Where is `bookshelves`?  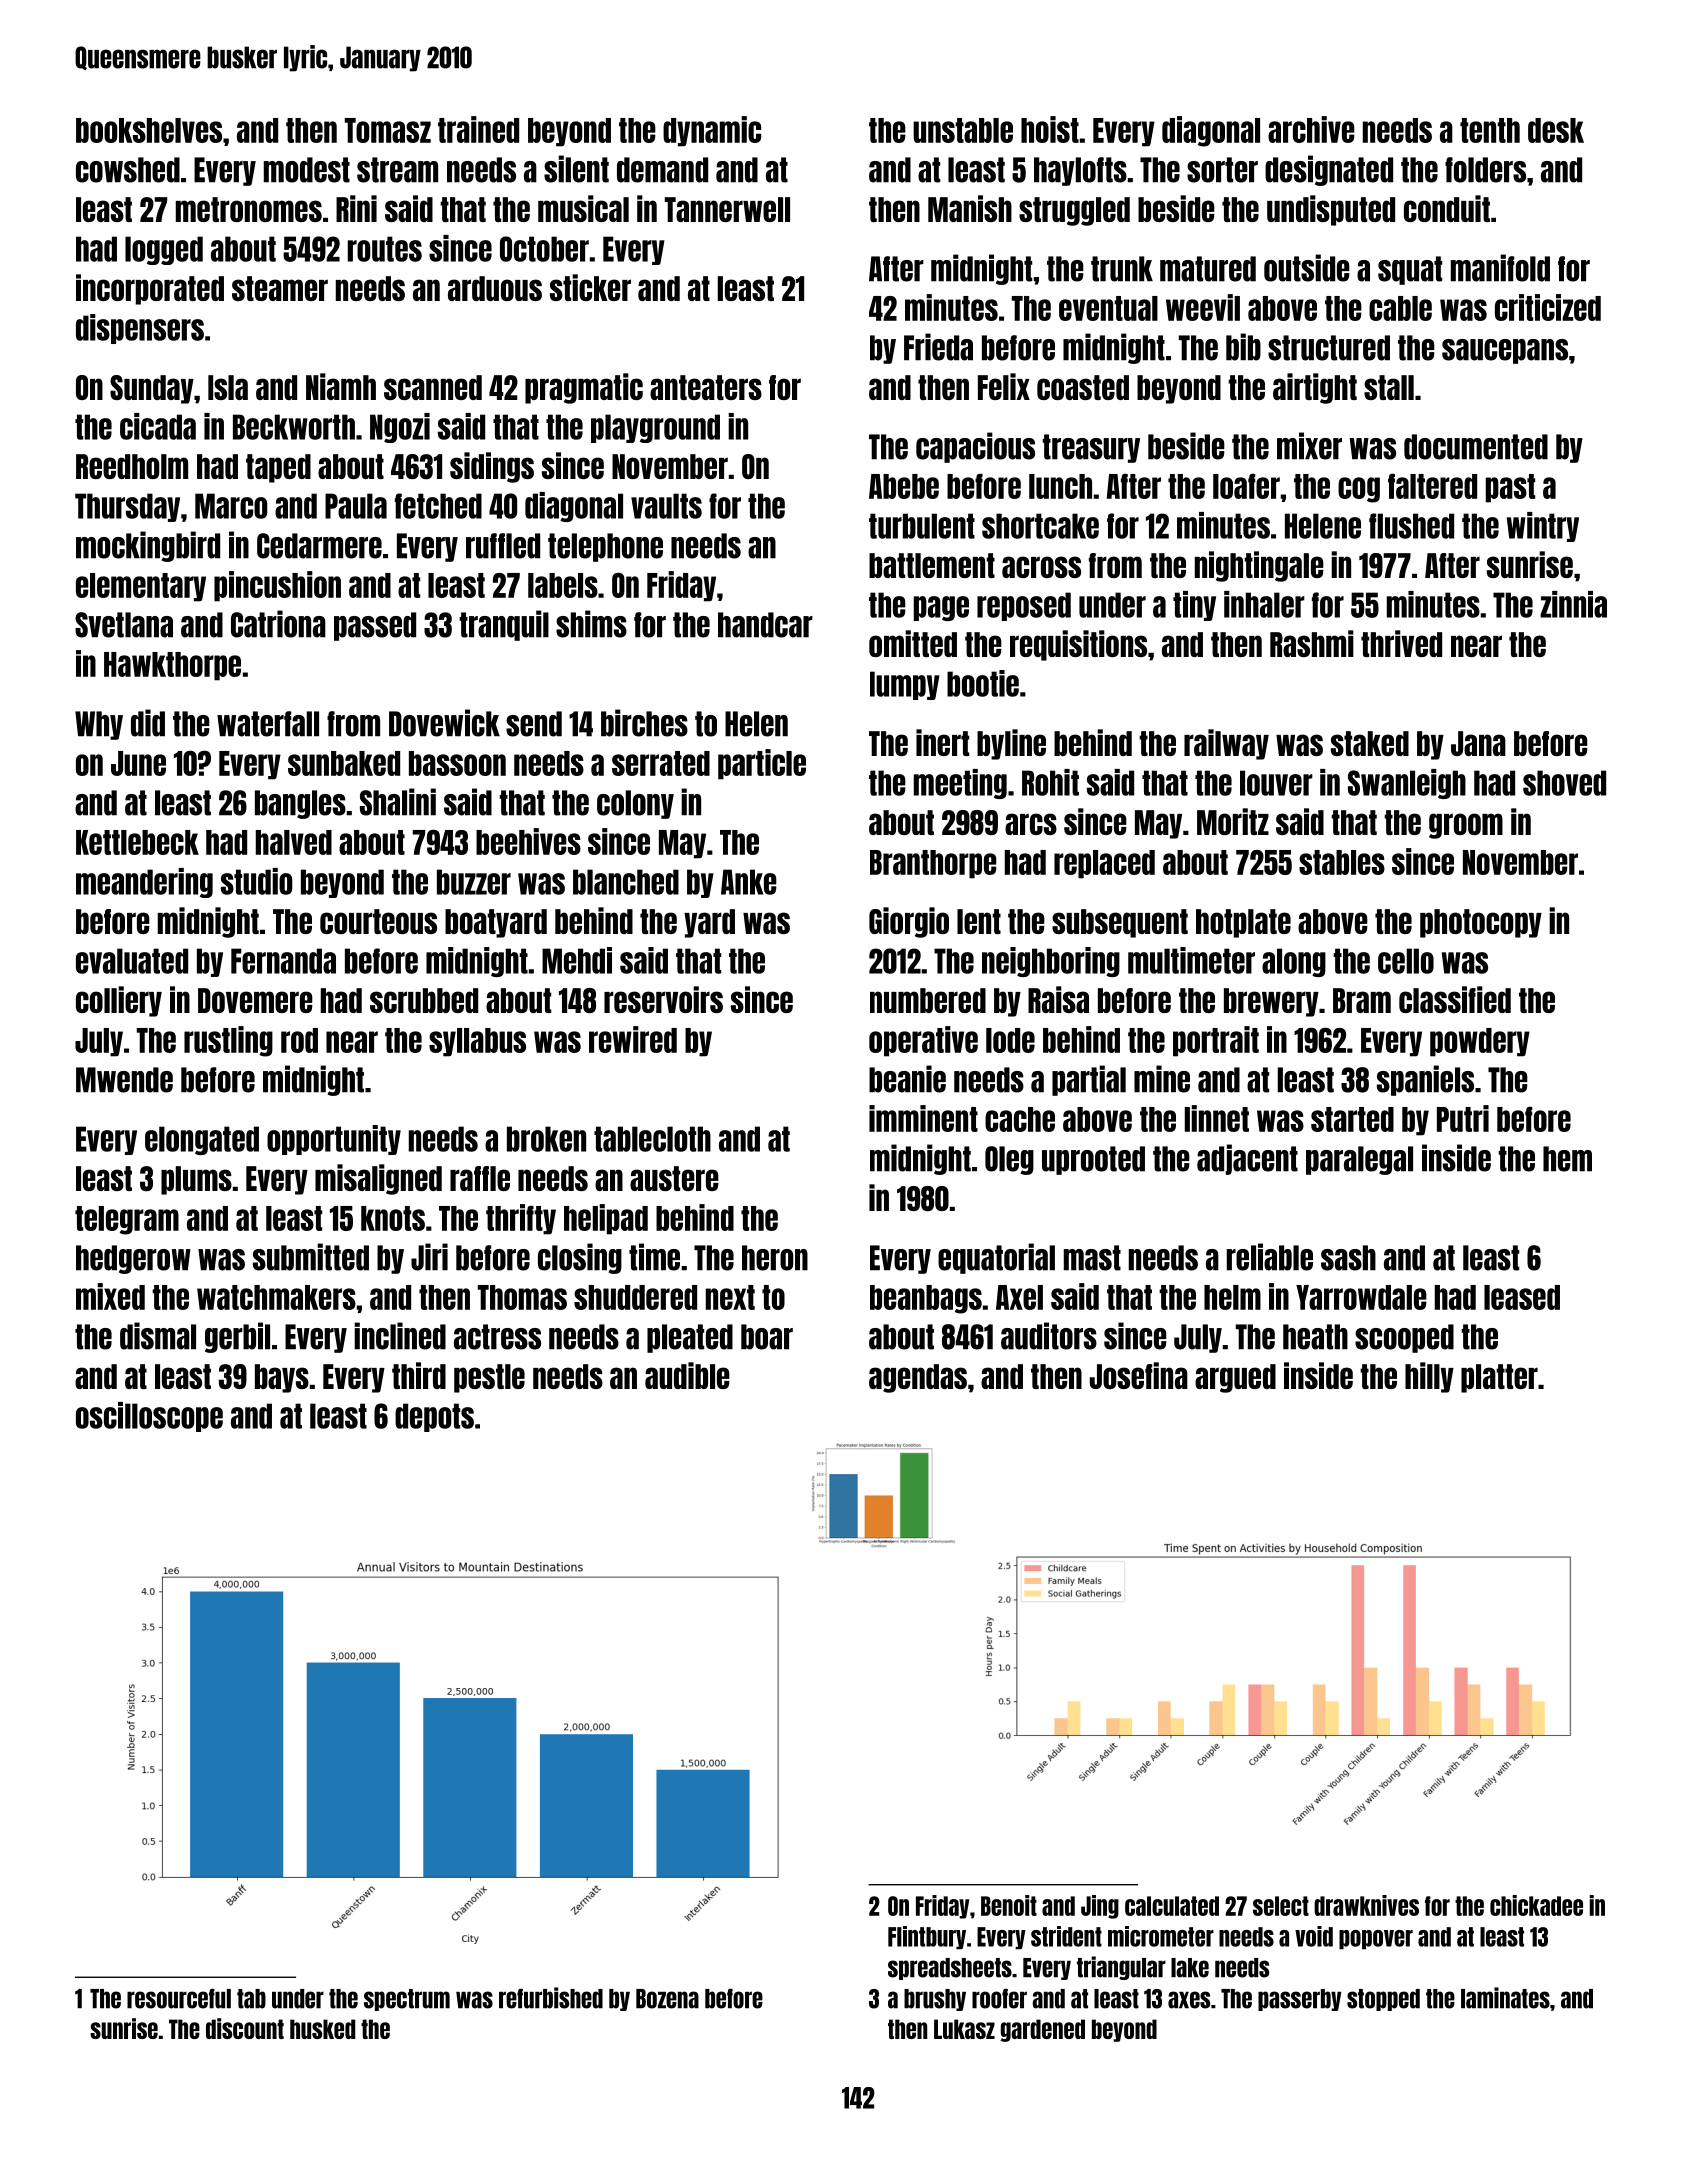
bookshelves is located at coordinates (149, 130).
